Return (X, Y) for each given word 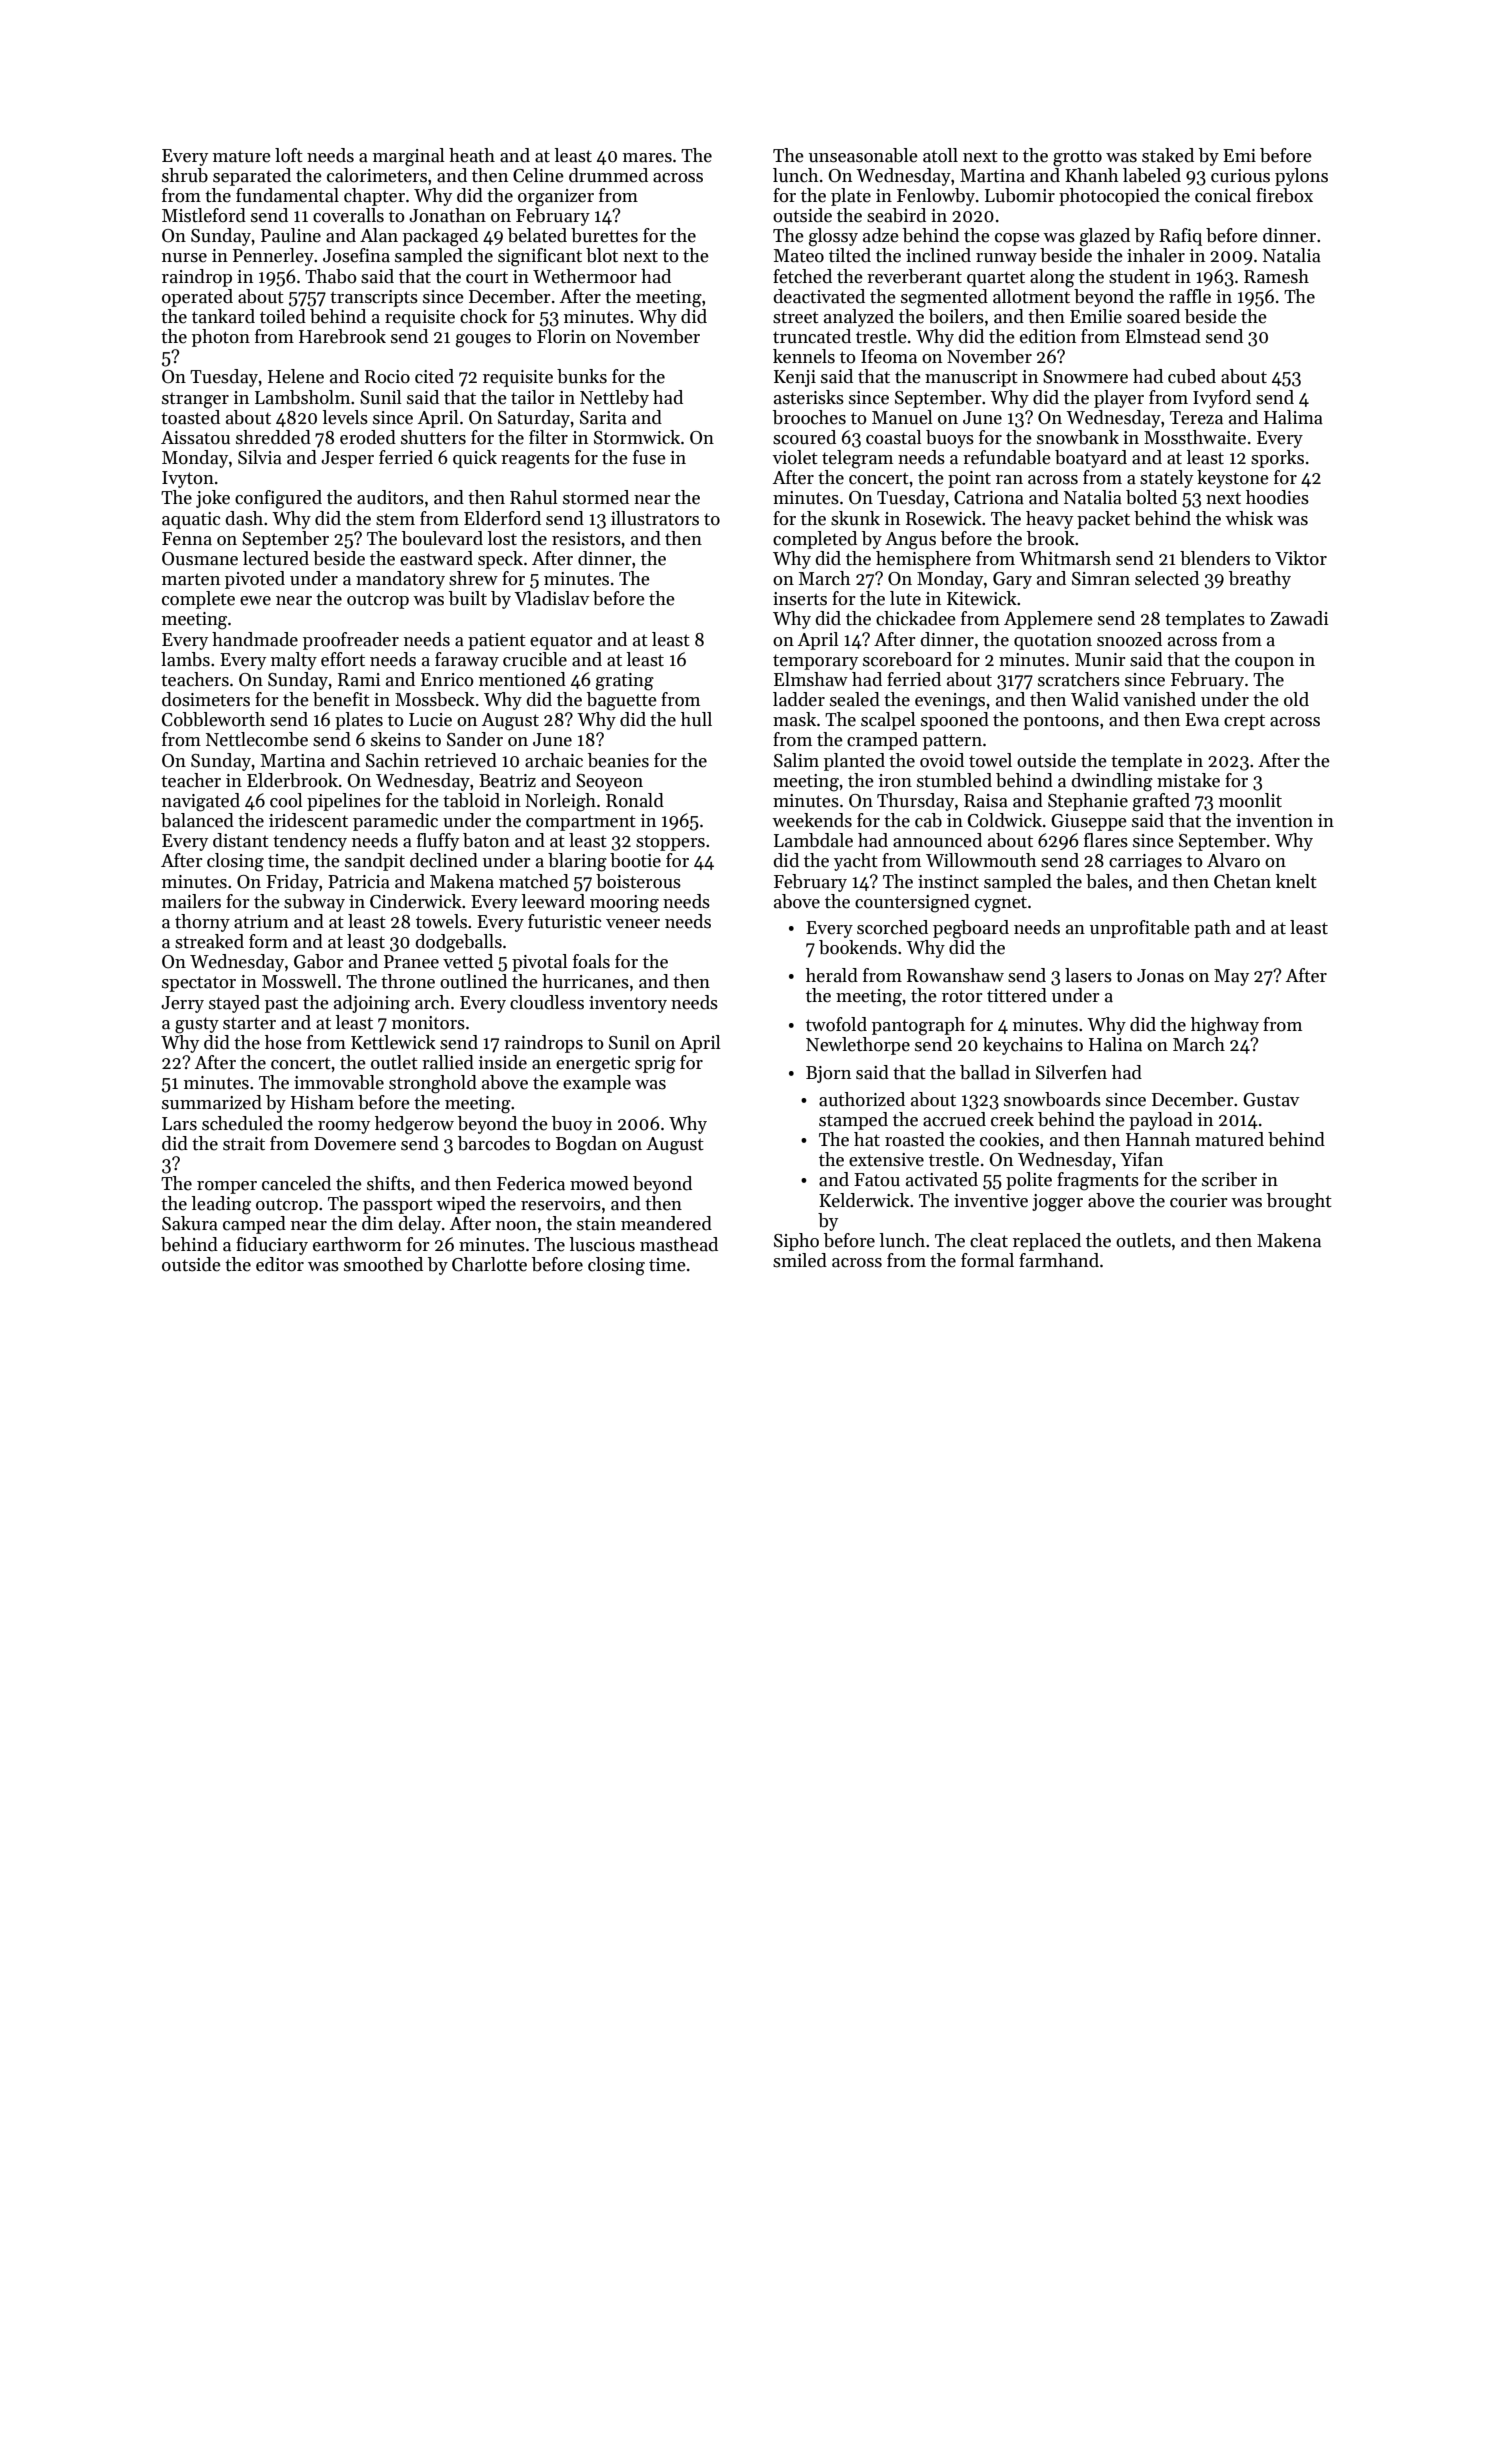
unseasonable (863, 155)
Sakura (190, 1223)
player (1119, 399)
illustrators (655, 518)
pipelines (344, 802)
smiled (800, 1260)
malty (294, 661)
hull (696, 719)
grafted (1161, 802)
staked (1168, 155)
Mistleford (204, 215)
